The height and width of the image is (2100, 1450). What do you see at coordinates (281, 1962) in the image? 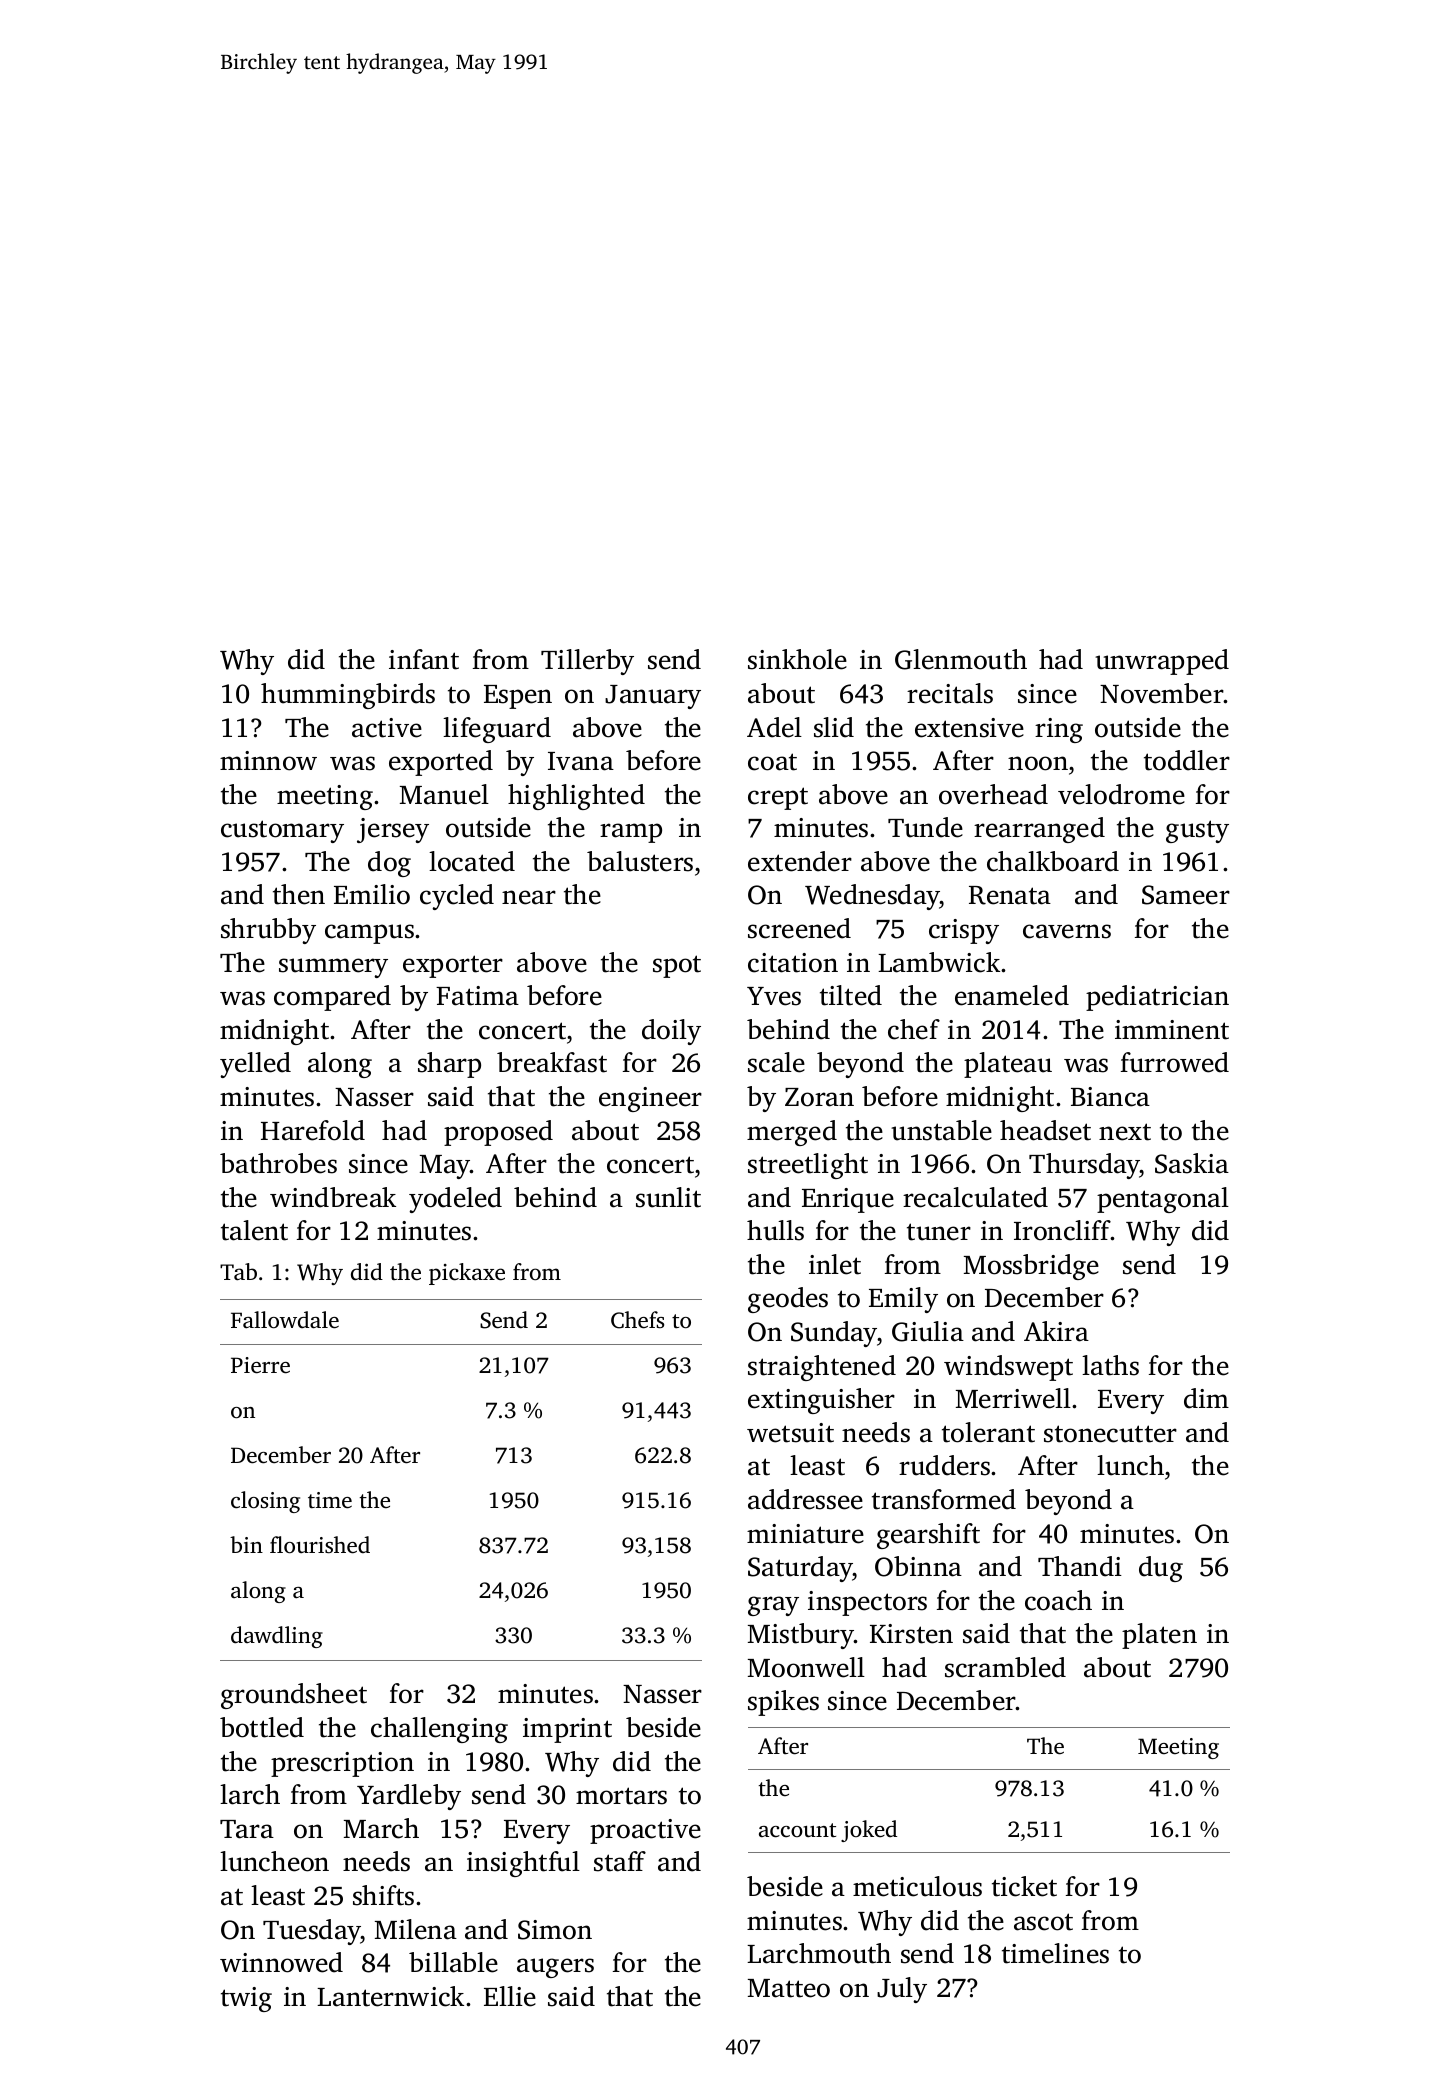
I see `winnowed` at bounding box center [281, 1962].
